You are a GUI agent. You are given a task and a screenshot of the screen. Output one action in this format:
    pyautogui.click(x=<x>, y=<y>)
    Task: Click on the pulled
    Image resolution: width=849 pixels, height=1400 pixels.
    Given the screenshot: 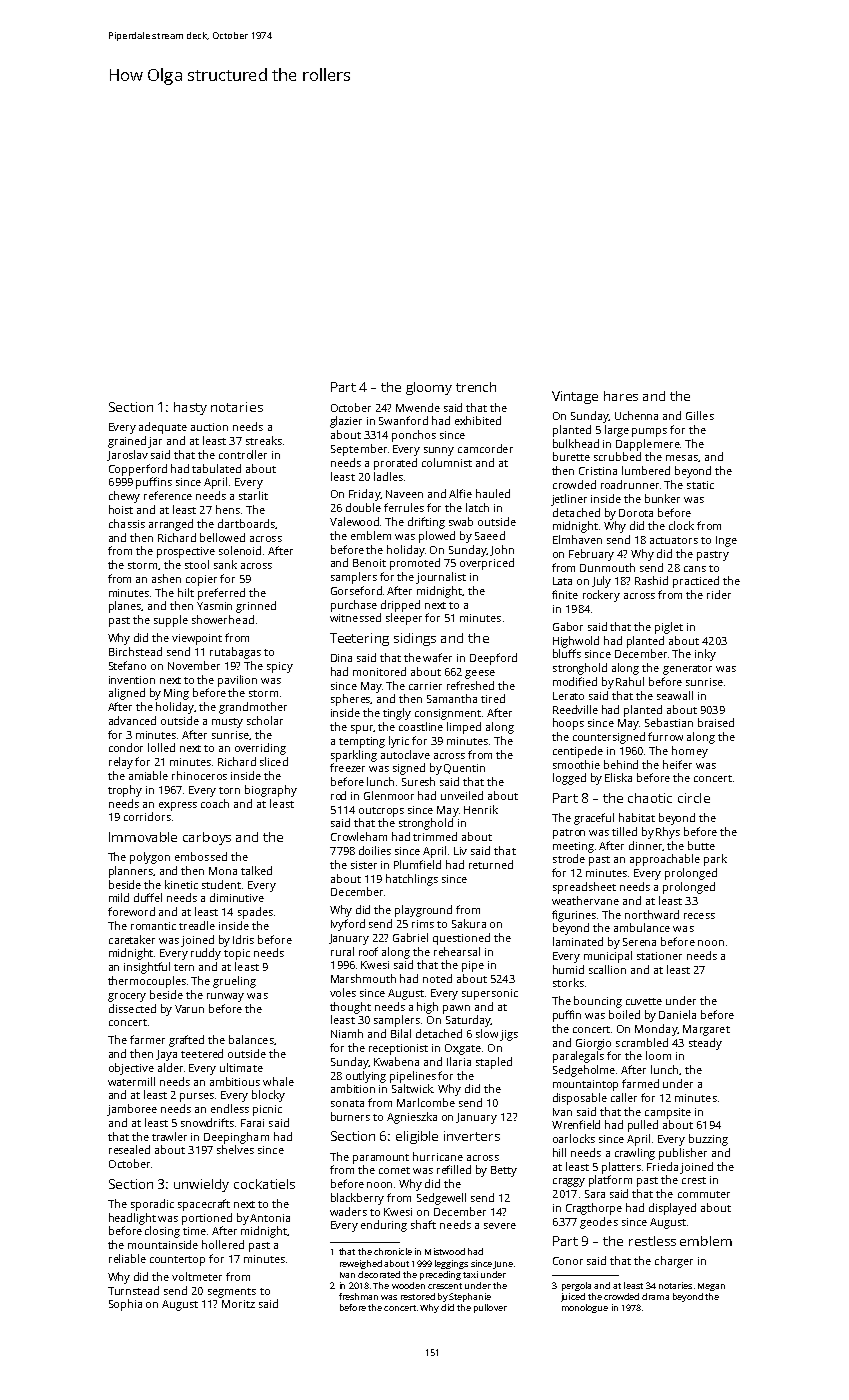 What is the action you would take?
    pyautogui.click(x=643, y=1126)
